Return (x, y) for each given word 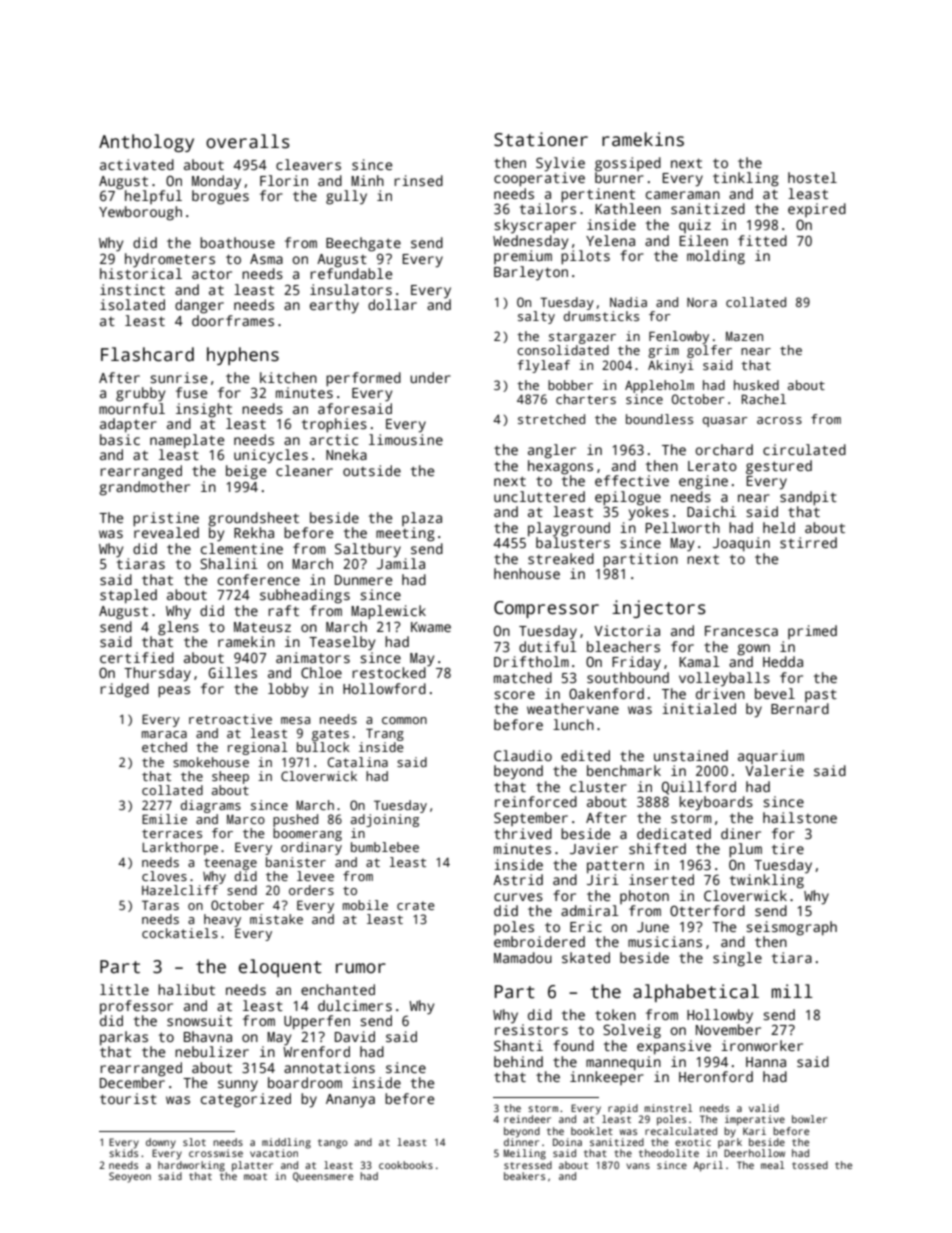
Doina (567, 1142)
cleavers (308, 164)
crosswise (216, 1153)
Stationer (541, 139)
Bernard (800, 708)
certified (137, 657)
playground (569, 529)
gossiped (628, 164)
